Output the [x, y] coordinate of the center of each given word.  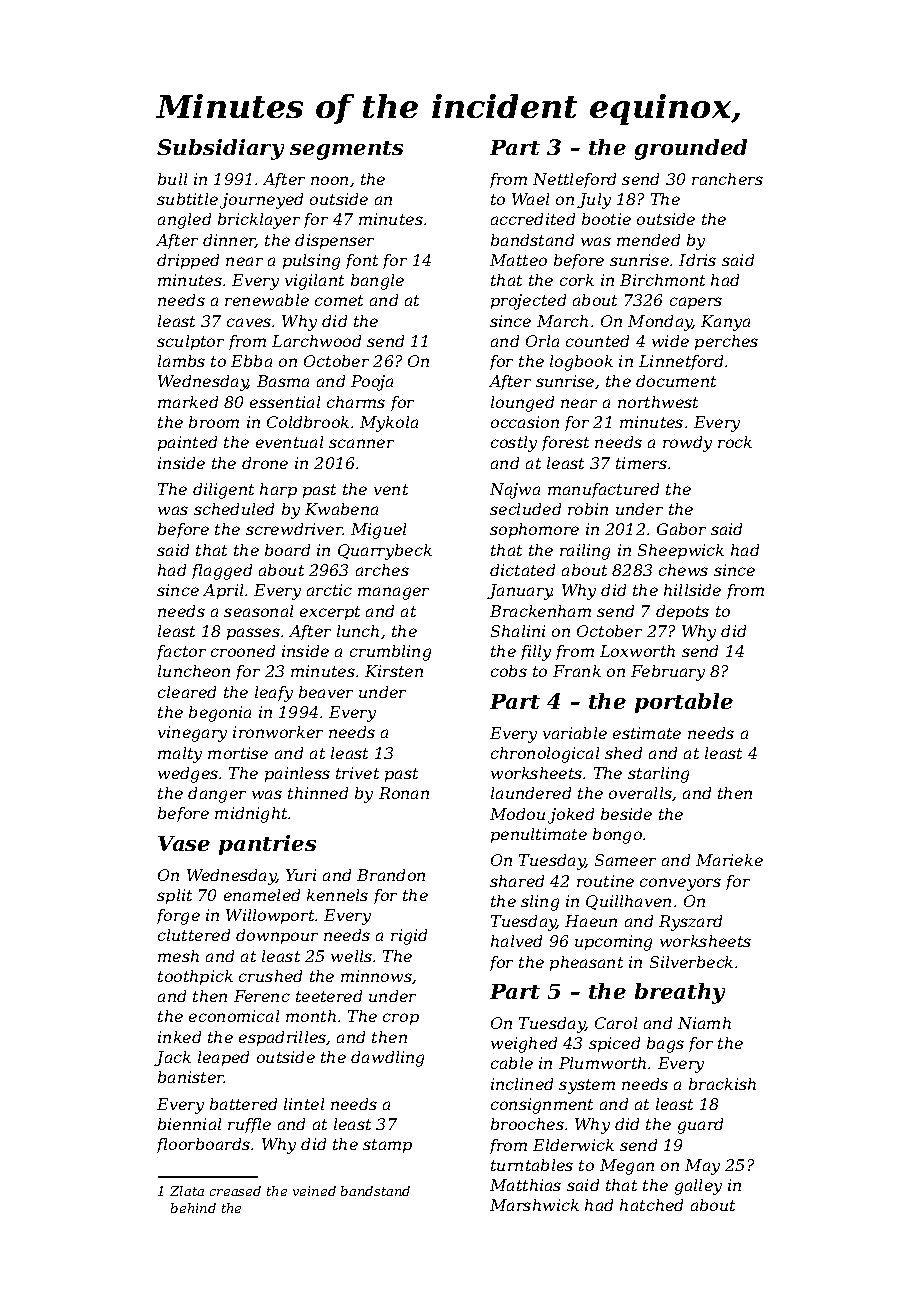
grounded [691, 149]
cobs [509, 671]
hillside [692, 590]
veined [314, 1191]
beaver [326, 692]
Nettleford [574, 180]
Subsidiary [220, 149]
